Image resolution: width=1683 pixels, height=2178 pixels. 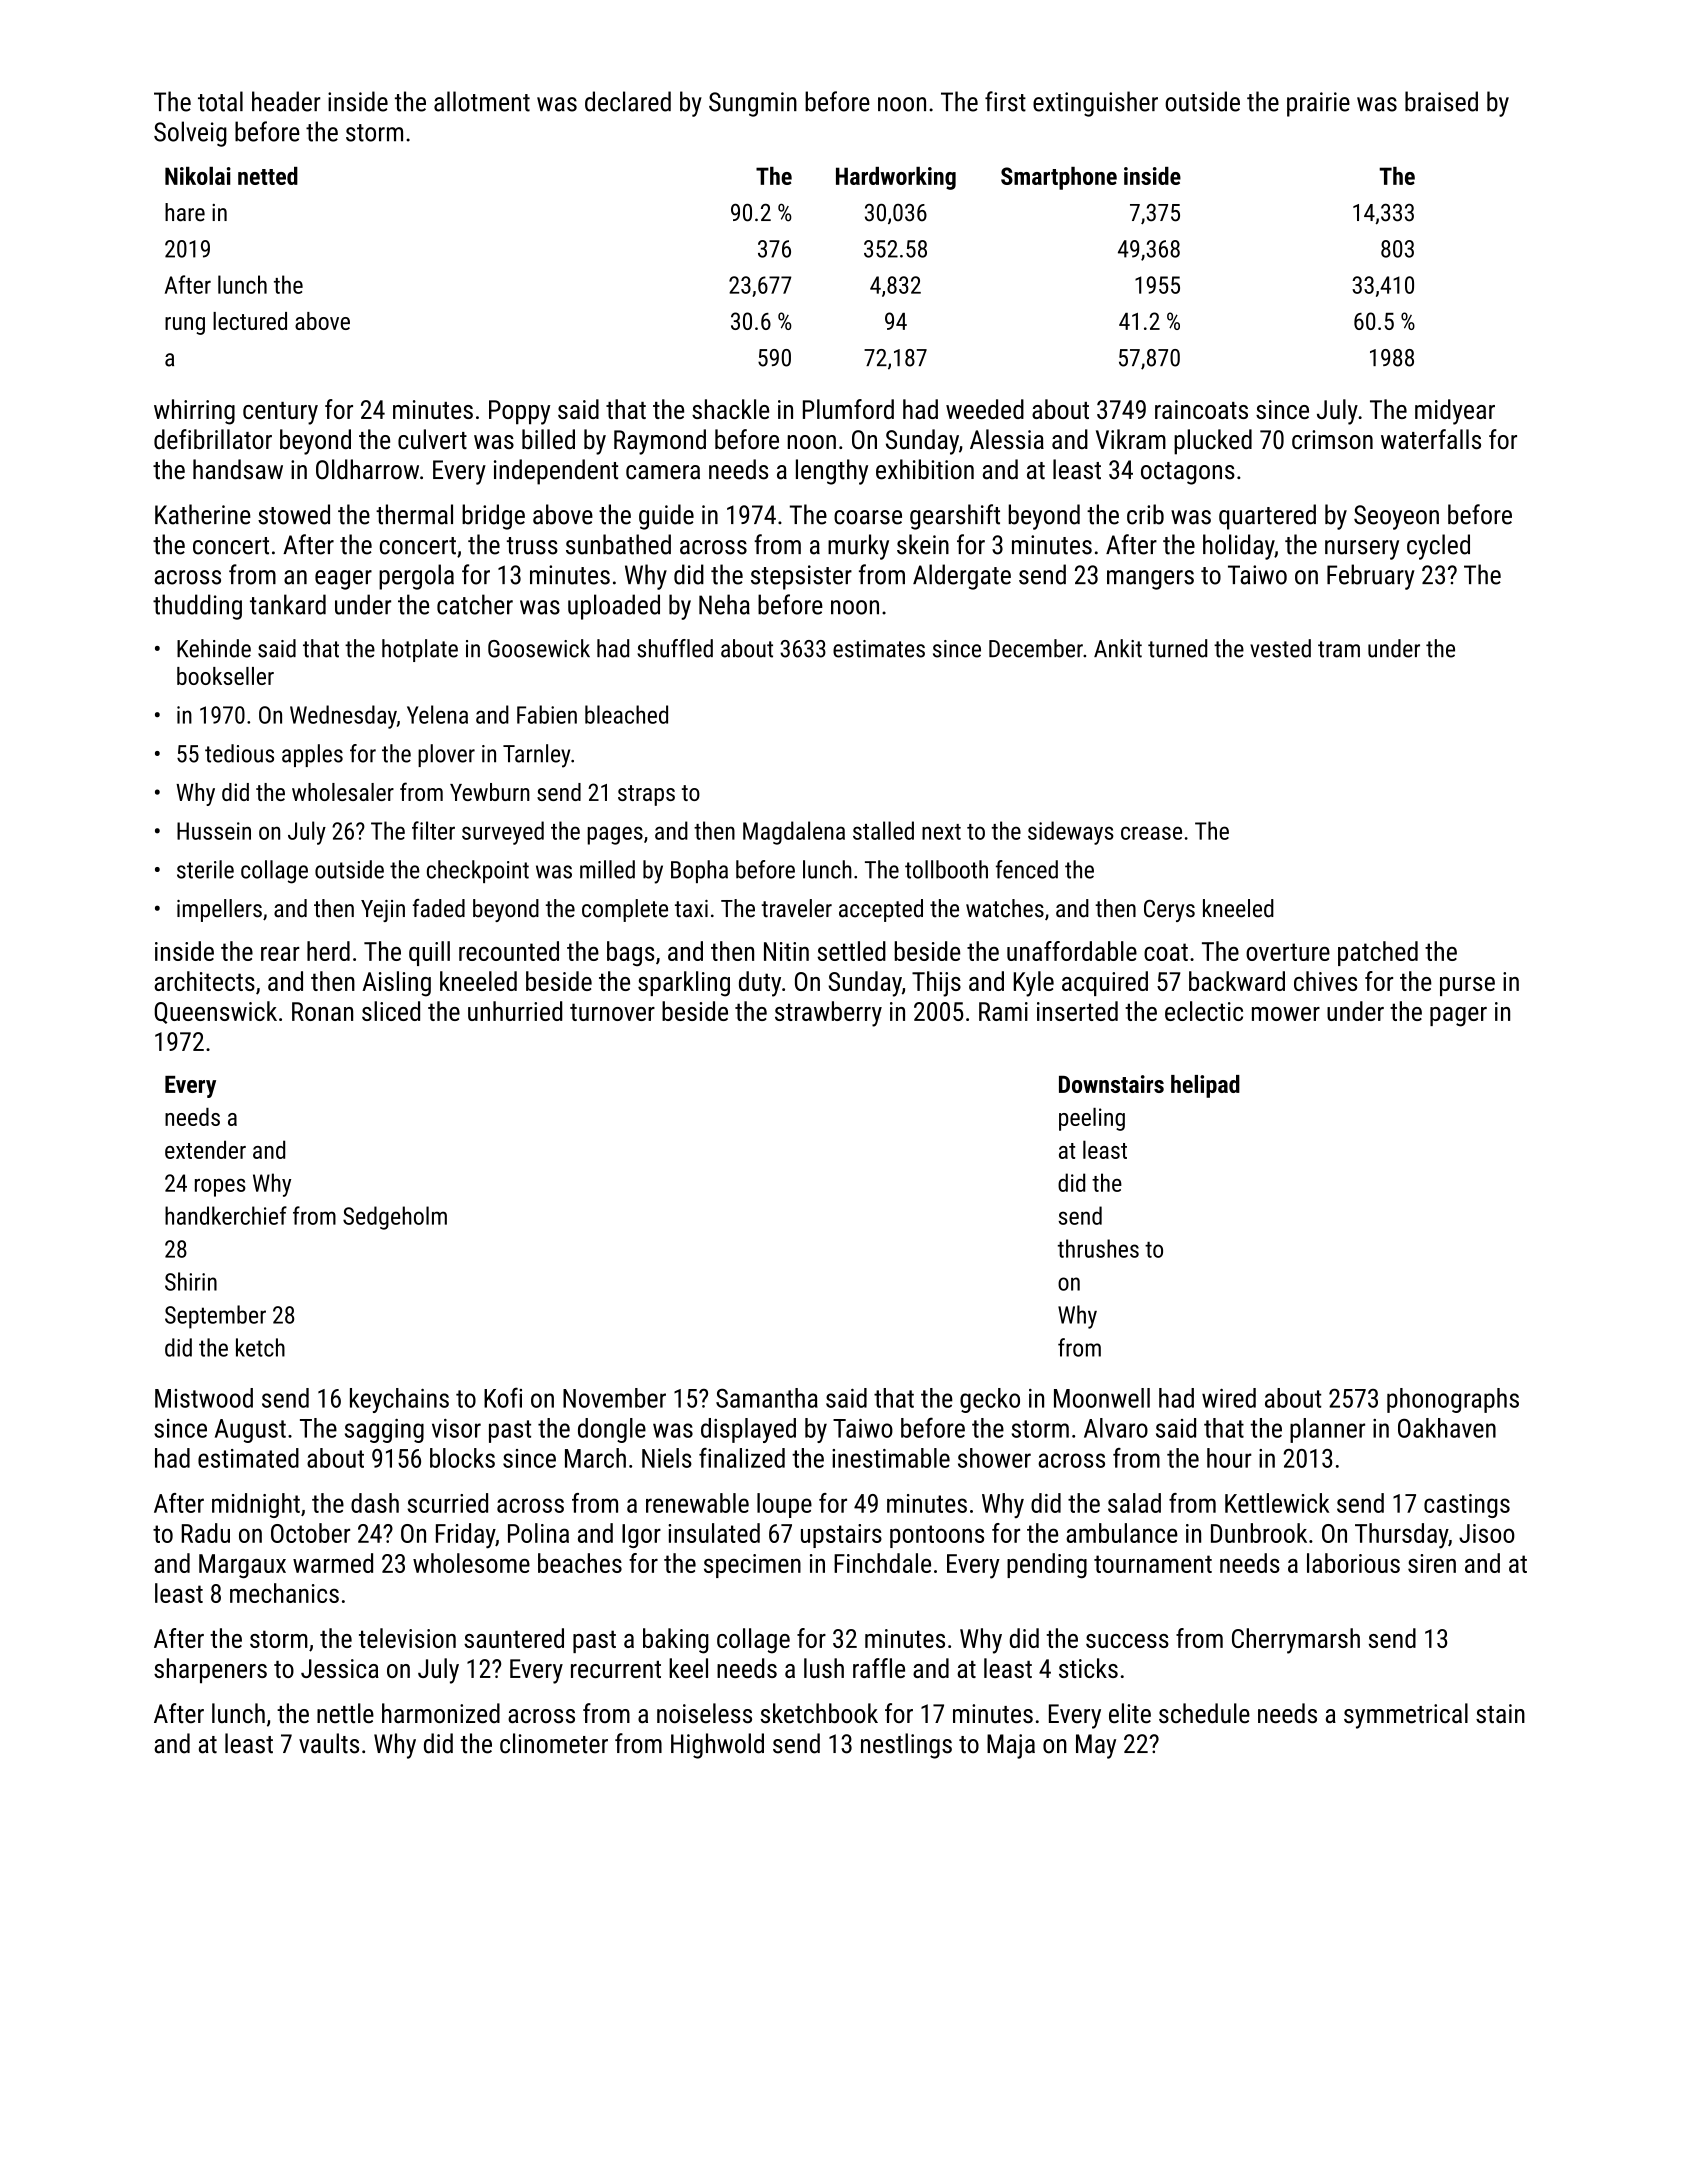 What do you see at coordinates (1095, 104) in the image?
I see `extinguisher` at bounding box center [1095, 104].
